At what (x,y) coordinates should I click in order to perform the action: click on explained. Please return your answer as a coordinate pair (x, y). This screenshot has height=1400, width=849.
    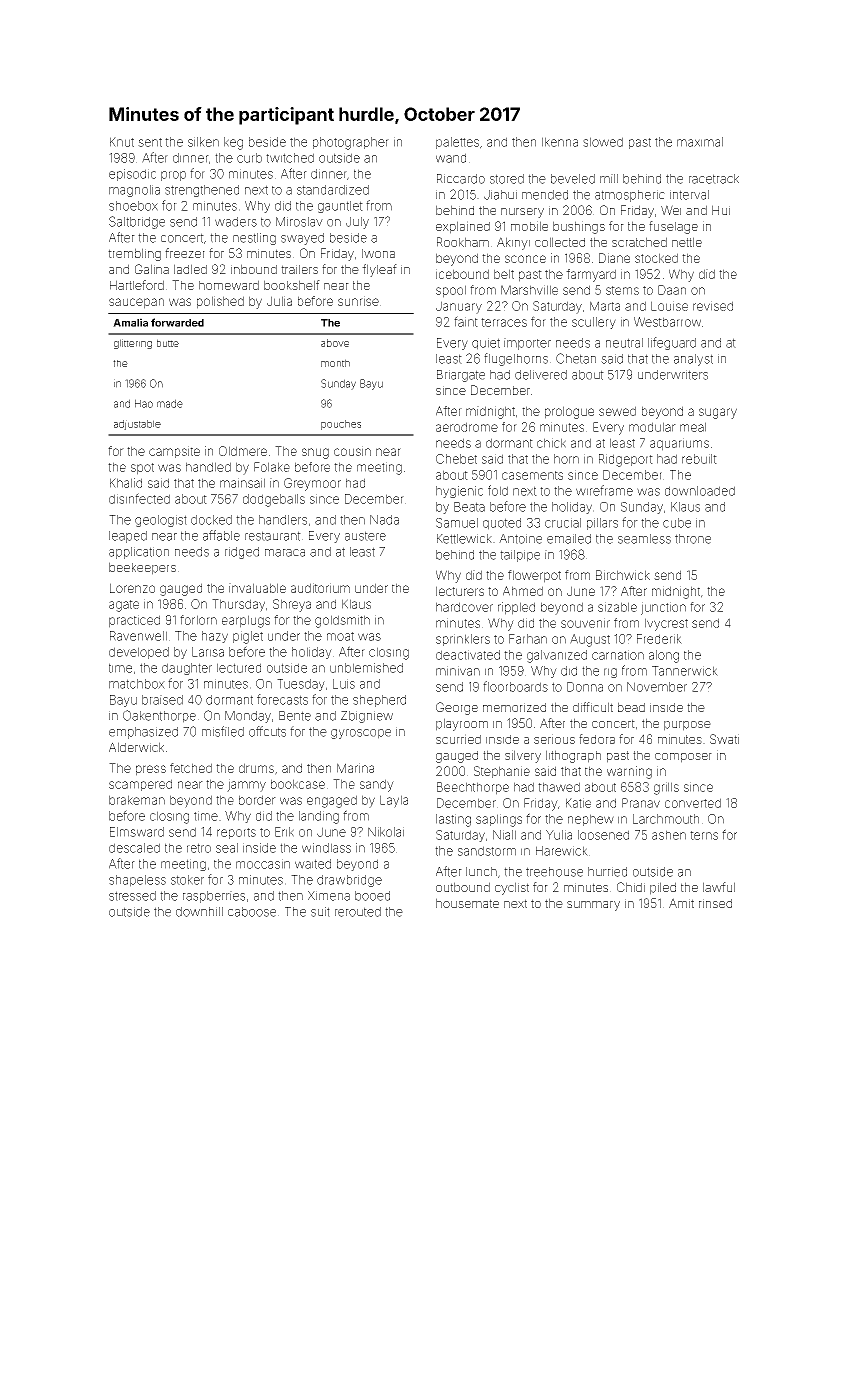
    Looking at the image, I should click on (463, 227).
